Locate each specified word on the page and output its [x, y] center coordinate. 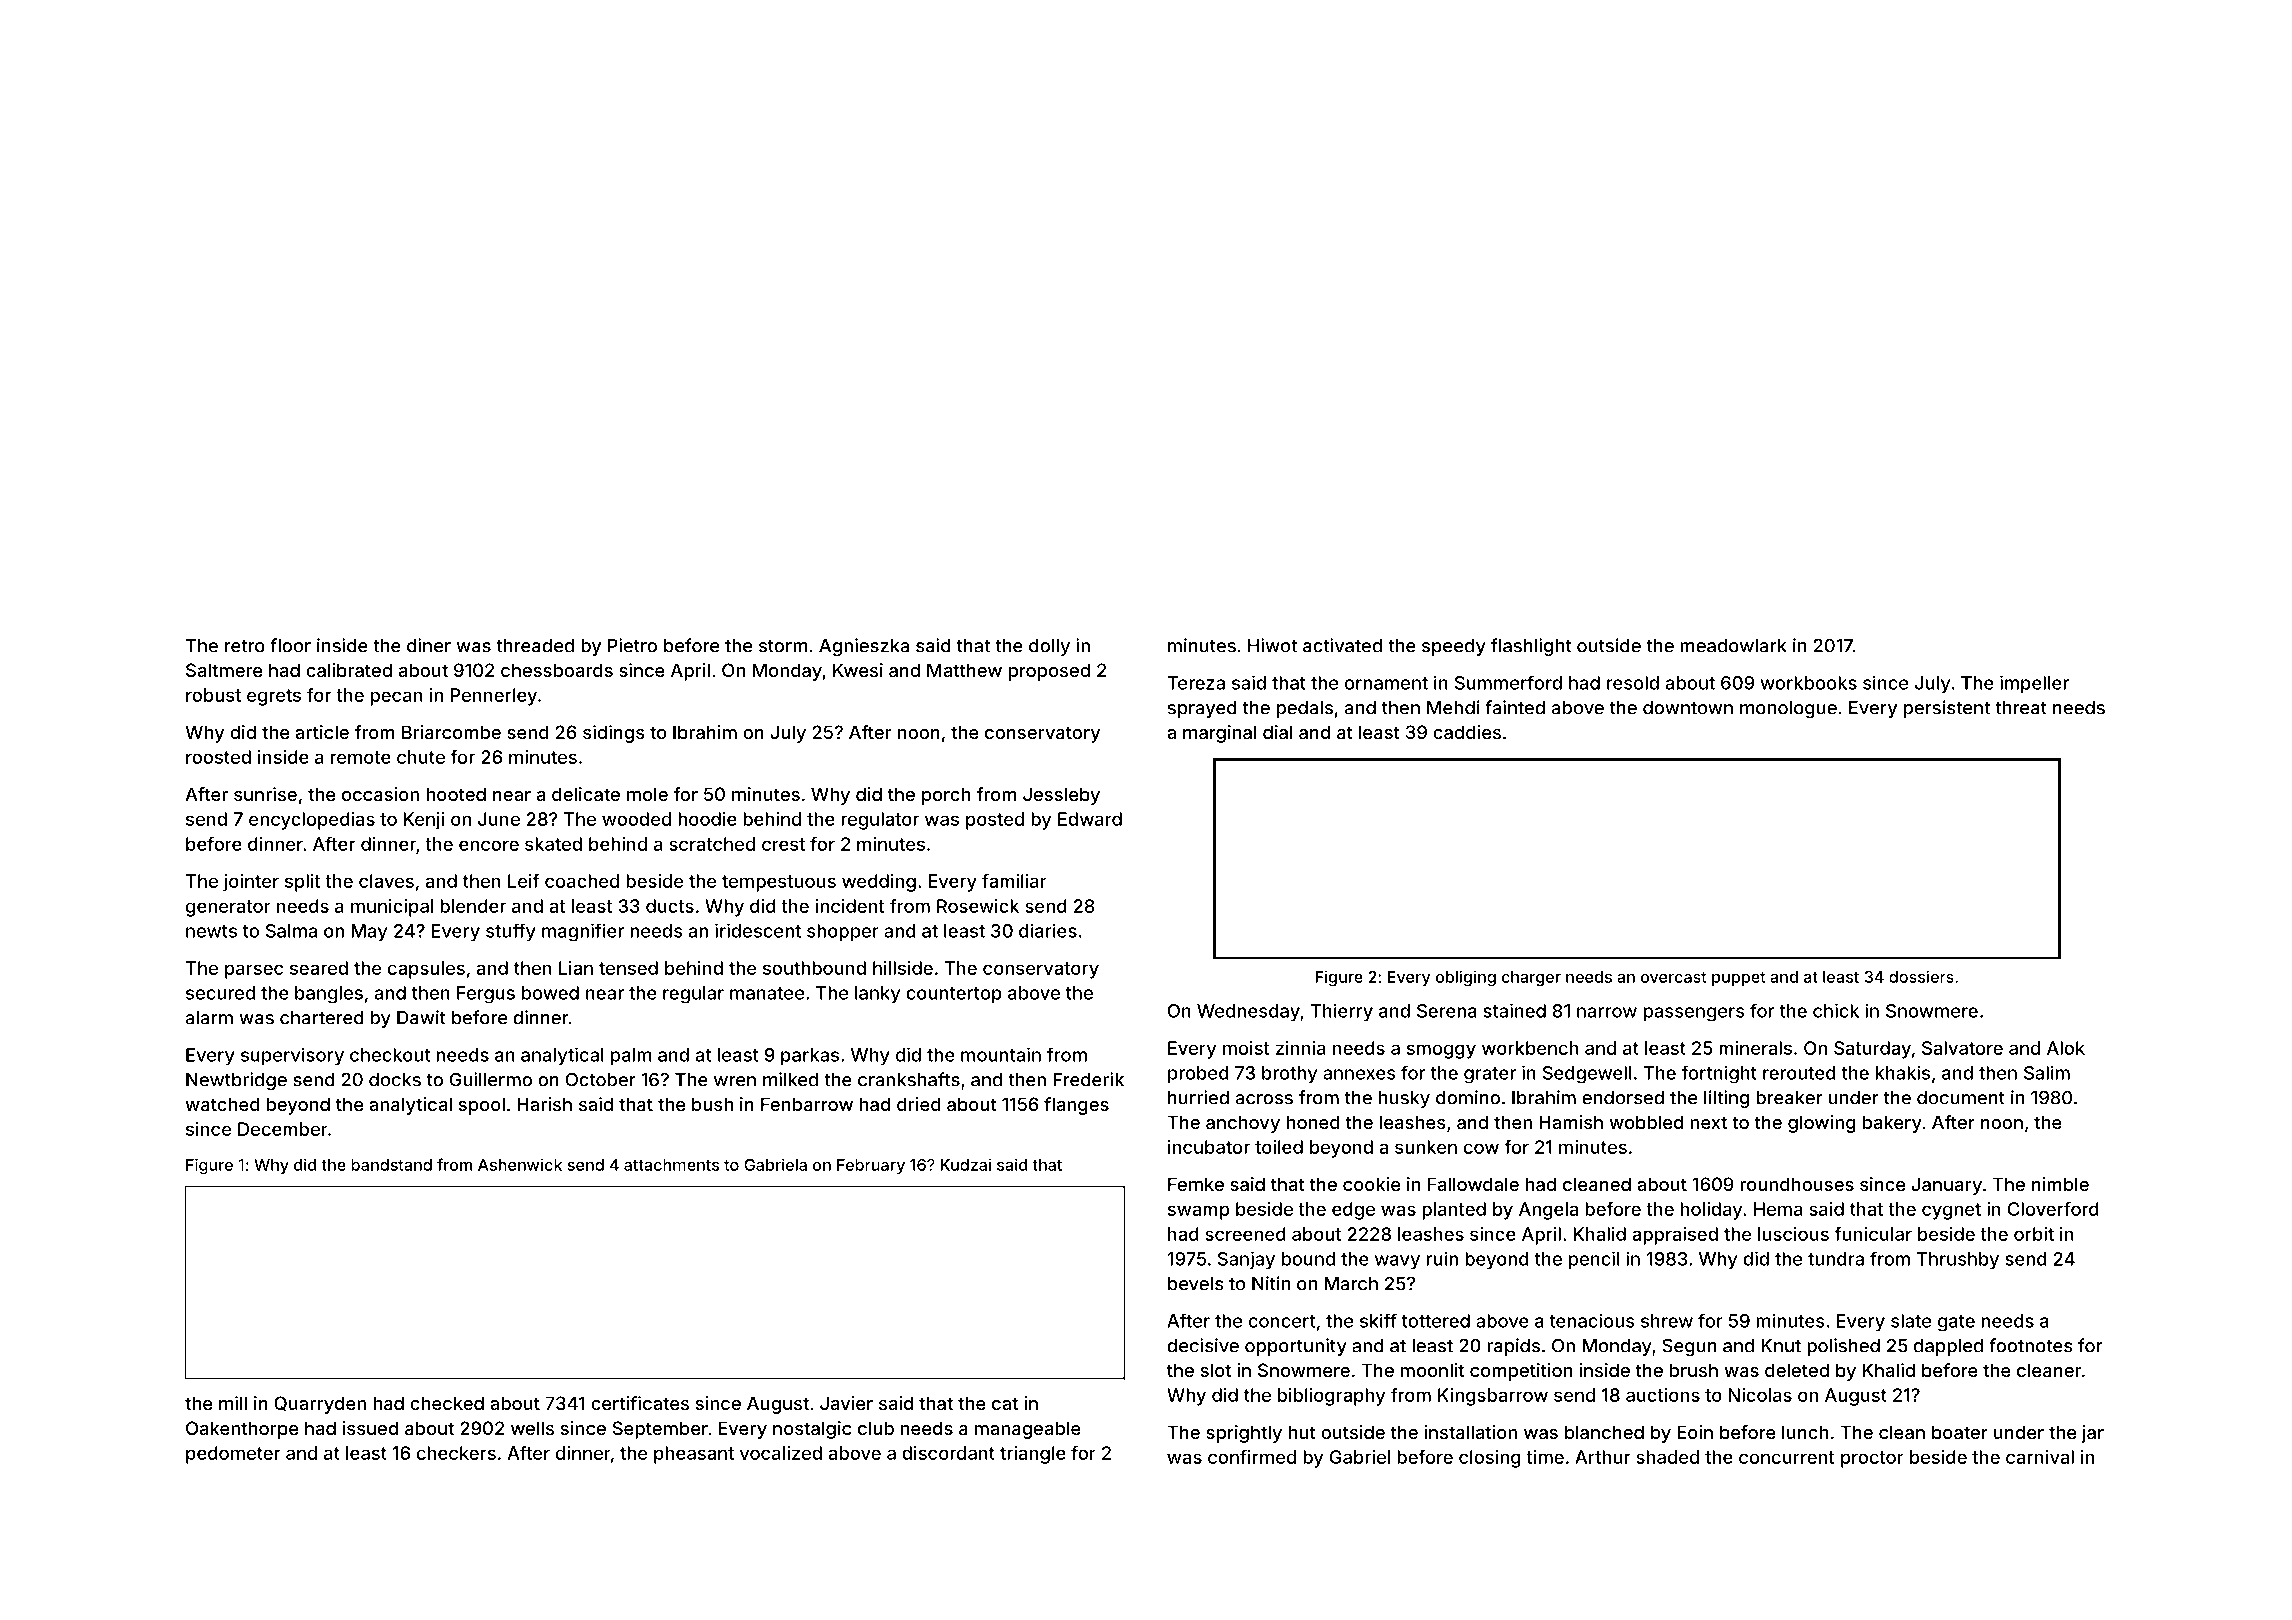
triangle [1033, 1455]
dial [1278, 732]
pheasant [694, 1455]
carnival [2040, 1457]
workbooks [1809, 683]
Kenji [423, 821]
